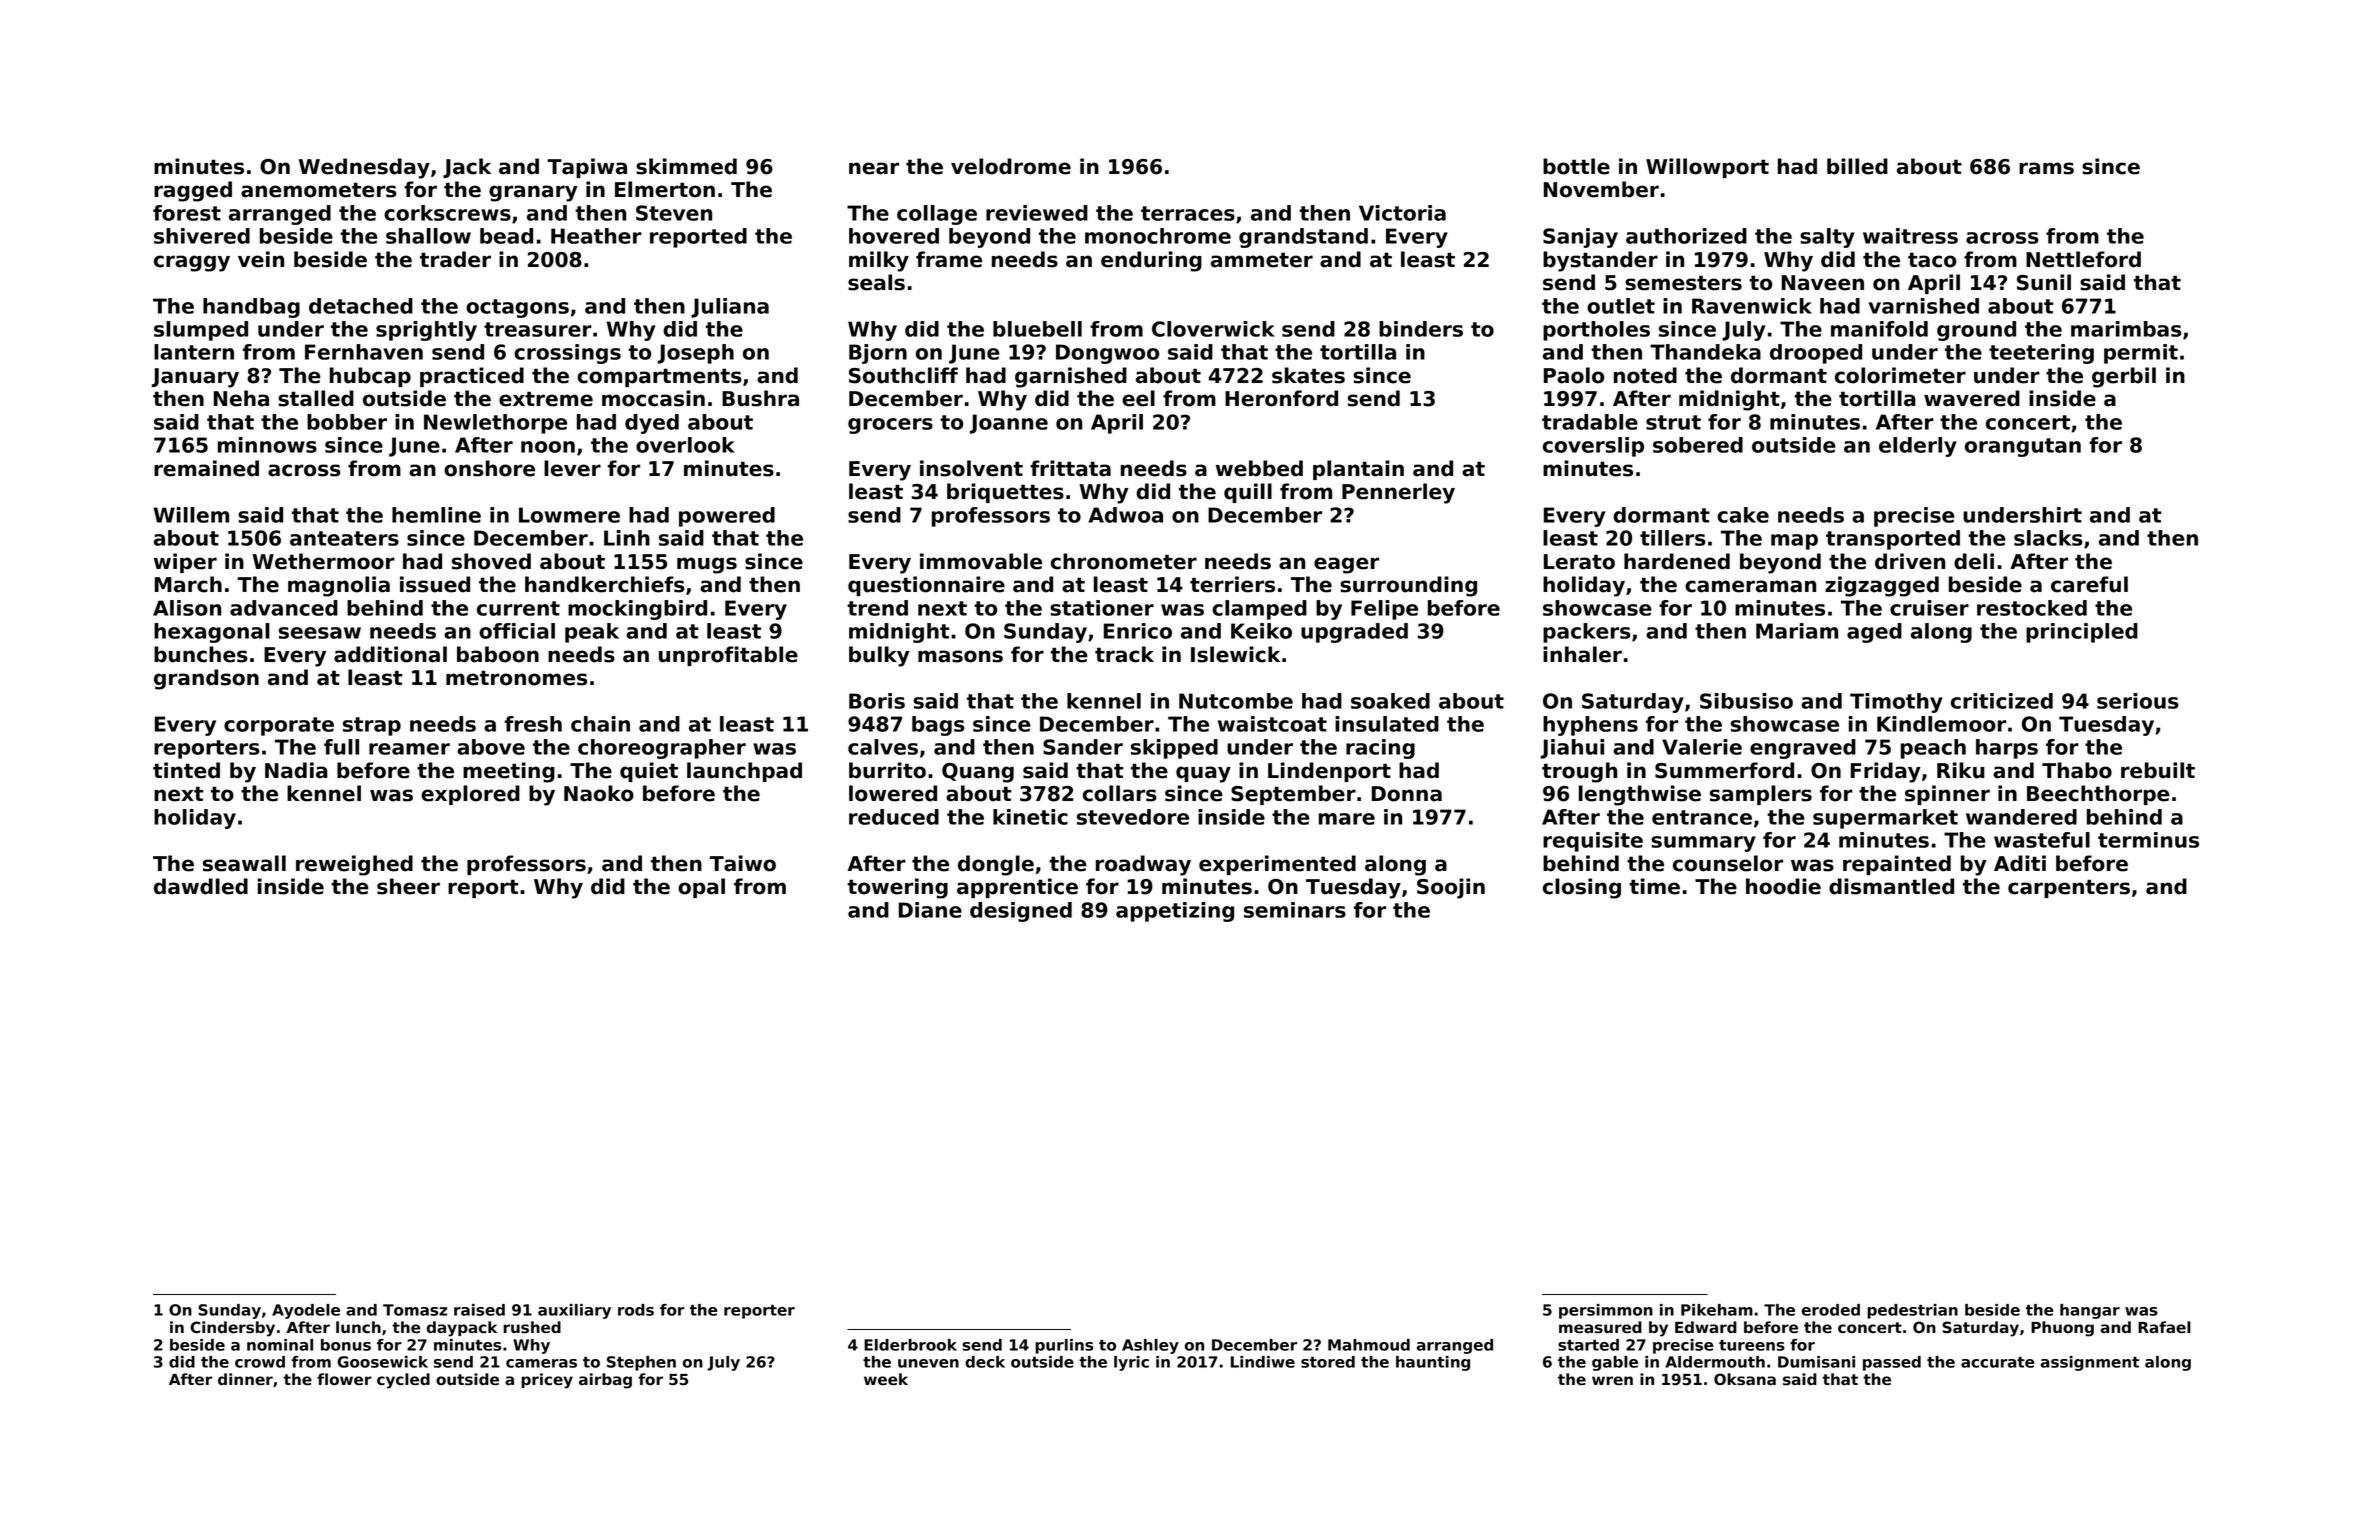 The image size is (2355, 1524). Describe the element at coordinates (408, 886) in the screenshot. I see `sheer` at that location.
